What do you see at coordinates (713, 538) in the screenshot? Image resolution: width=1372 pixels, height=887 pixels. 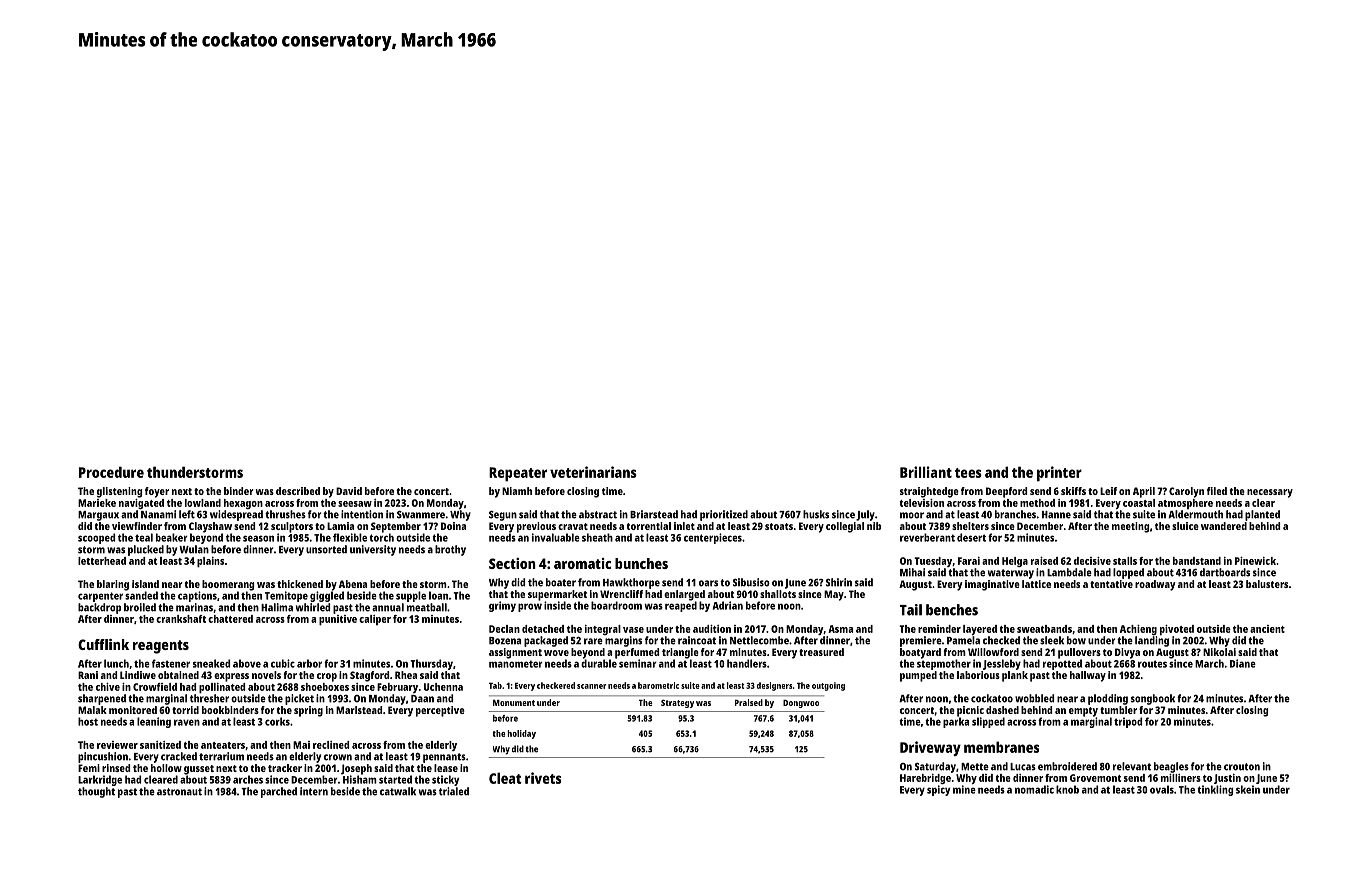 I see `centerpieces` at bounding box center [713, 538].
